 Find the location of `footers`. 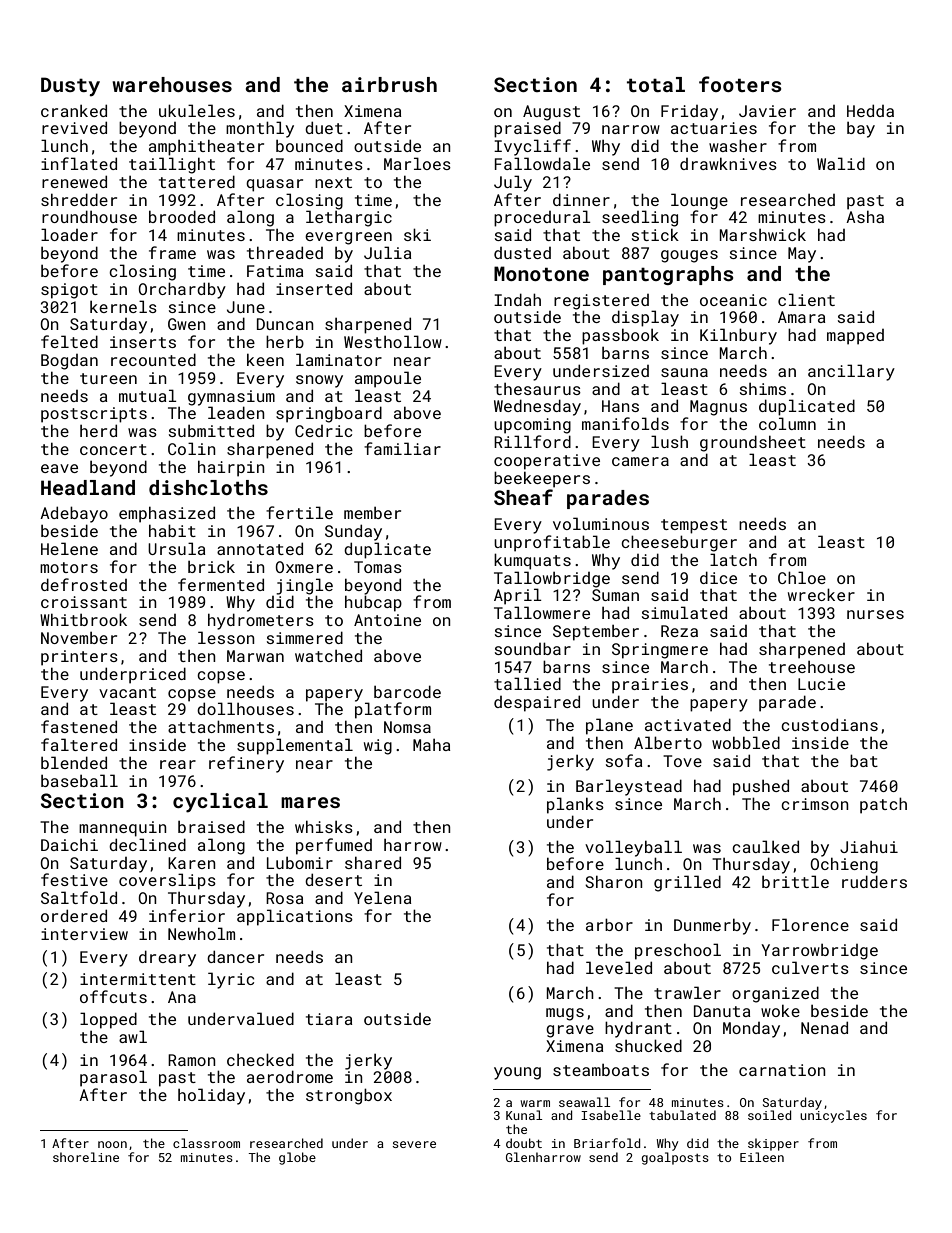

footers is located at coordinates (740, 84).
